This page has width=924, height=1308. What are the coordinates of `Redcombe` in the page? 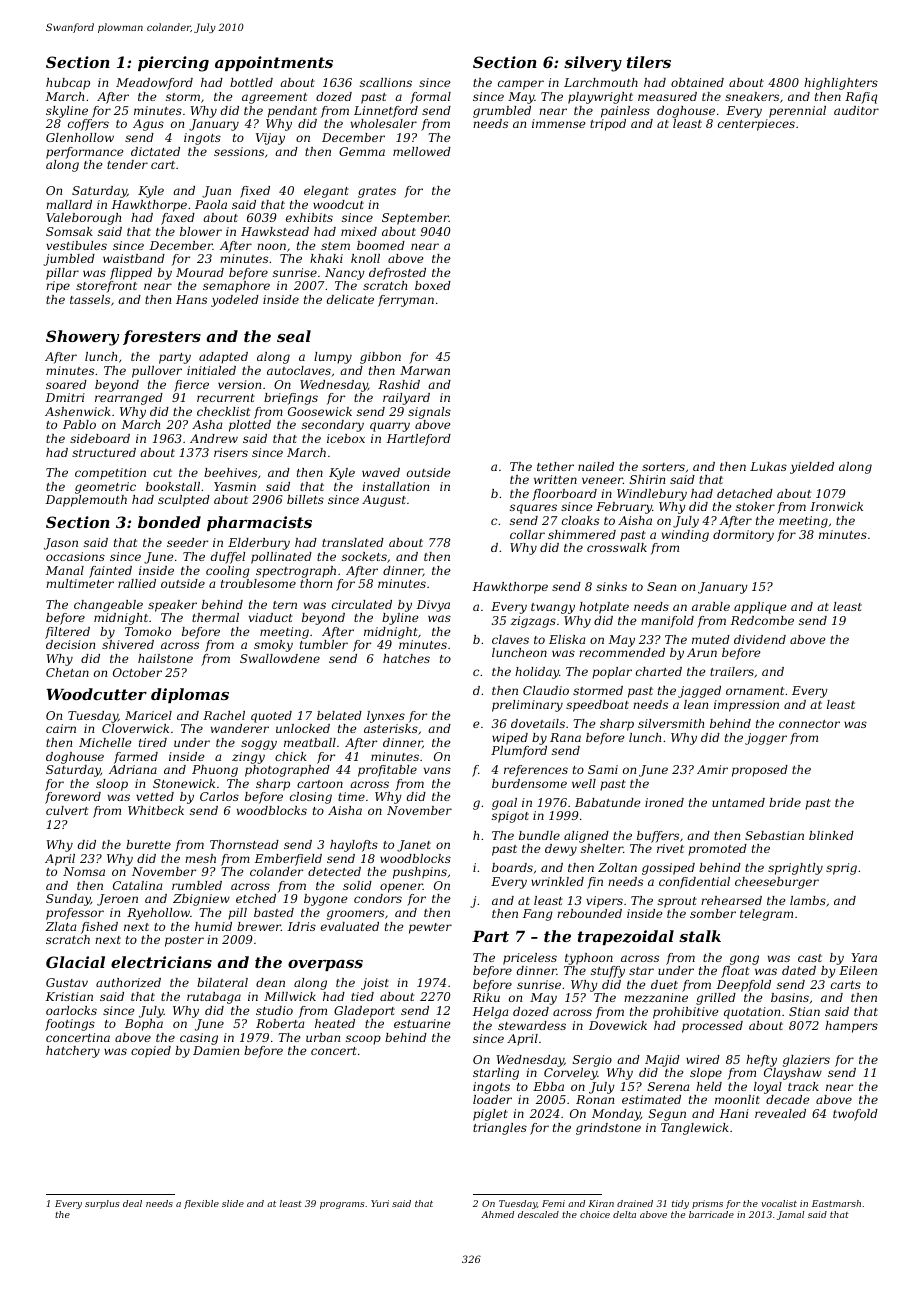 It's located at (762, 620).
